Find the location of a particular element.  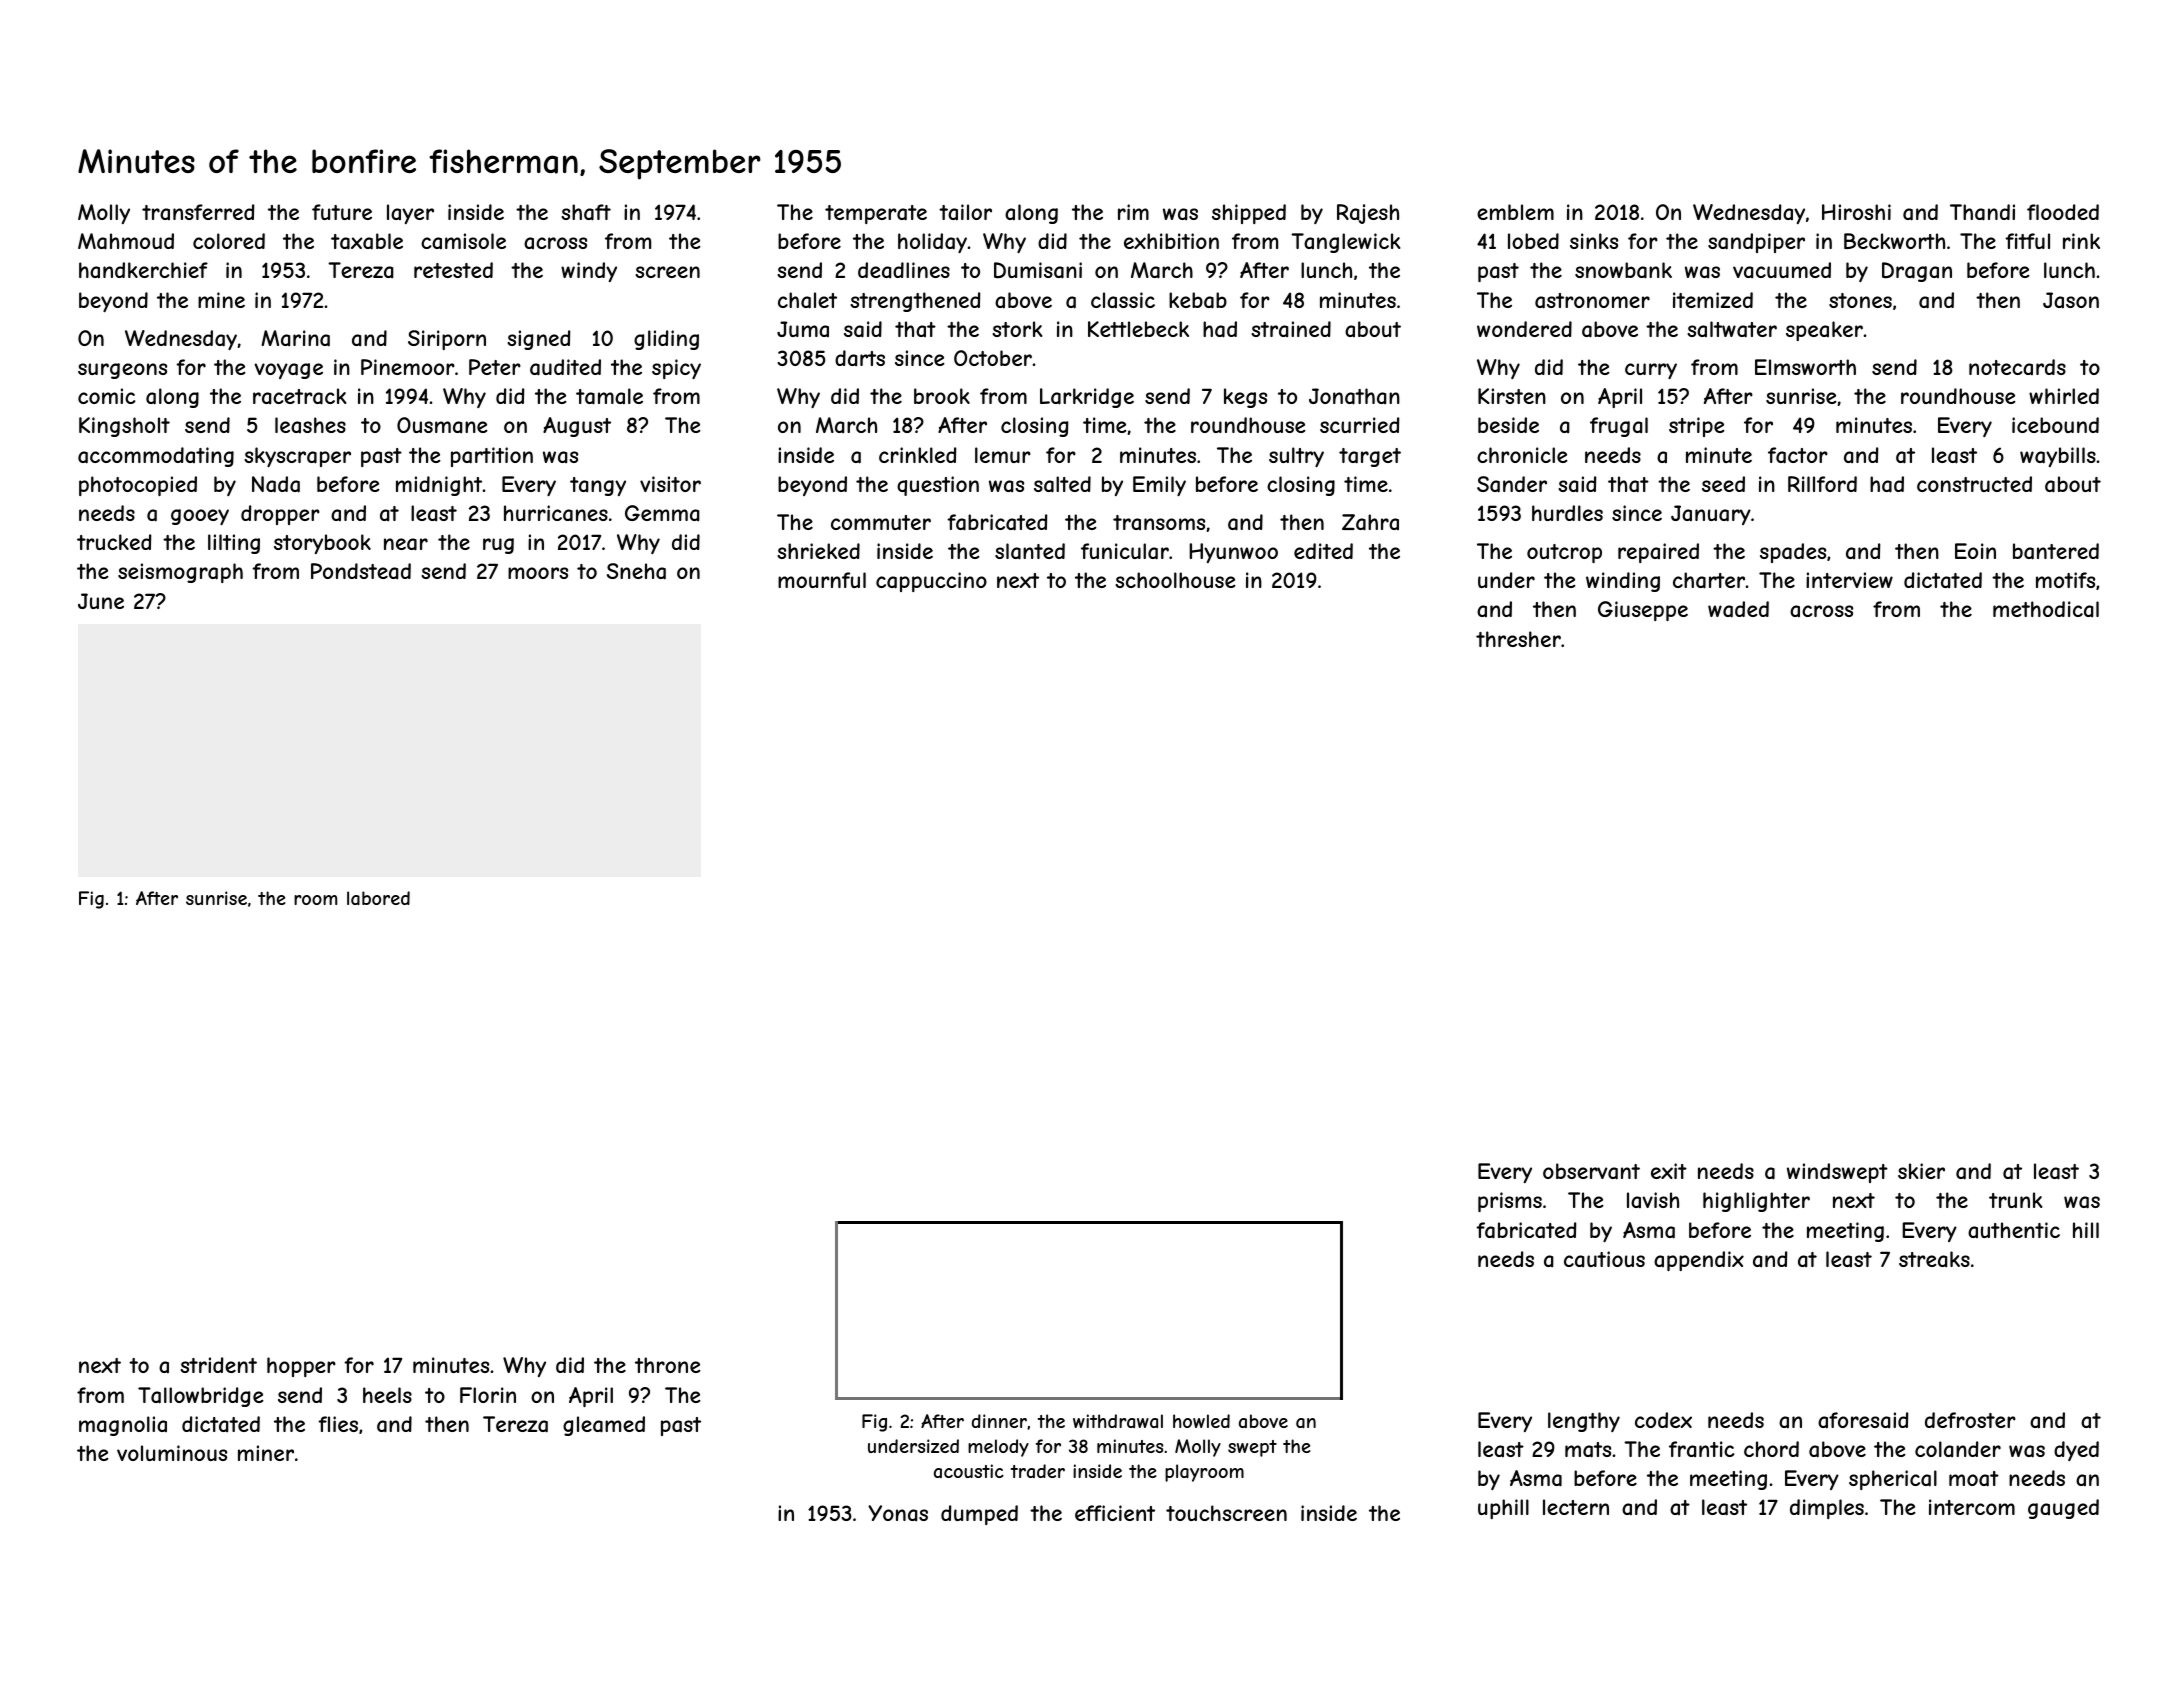

Tanglewick is located at coordinates (1345, 243).
